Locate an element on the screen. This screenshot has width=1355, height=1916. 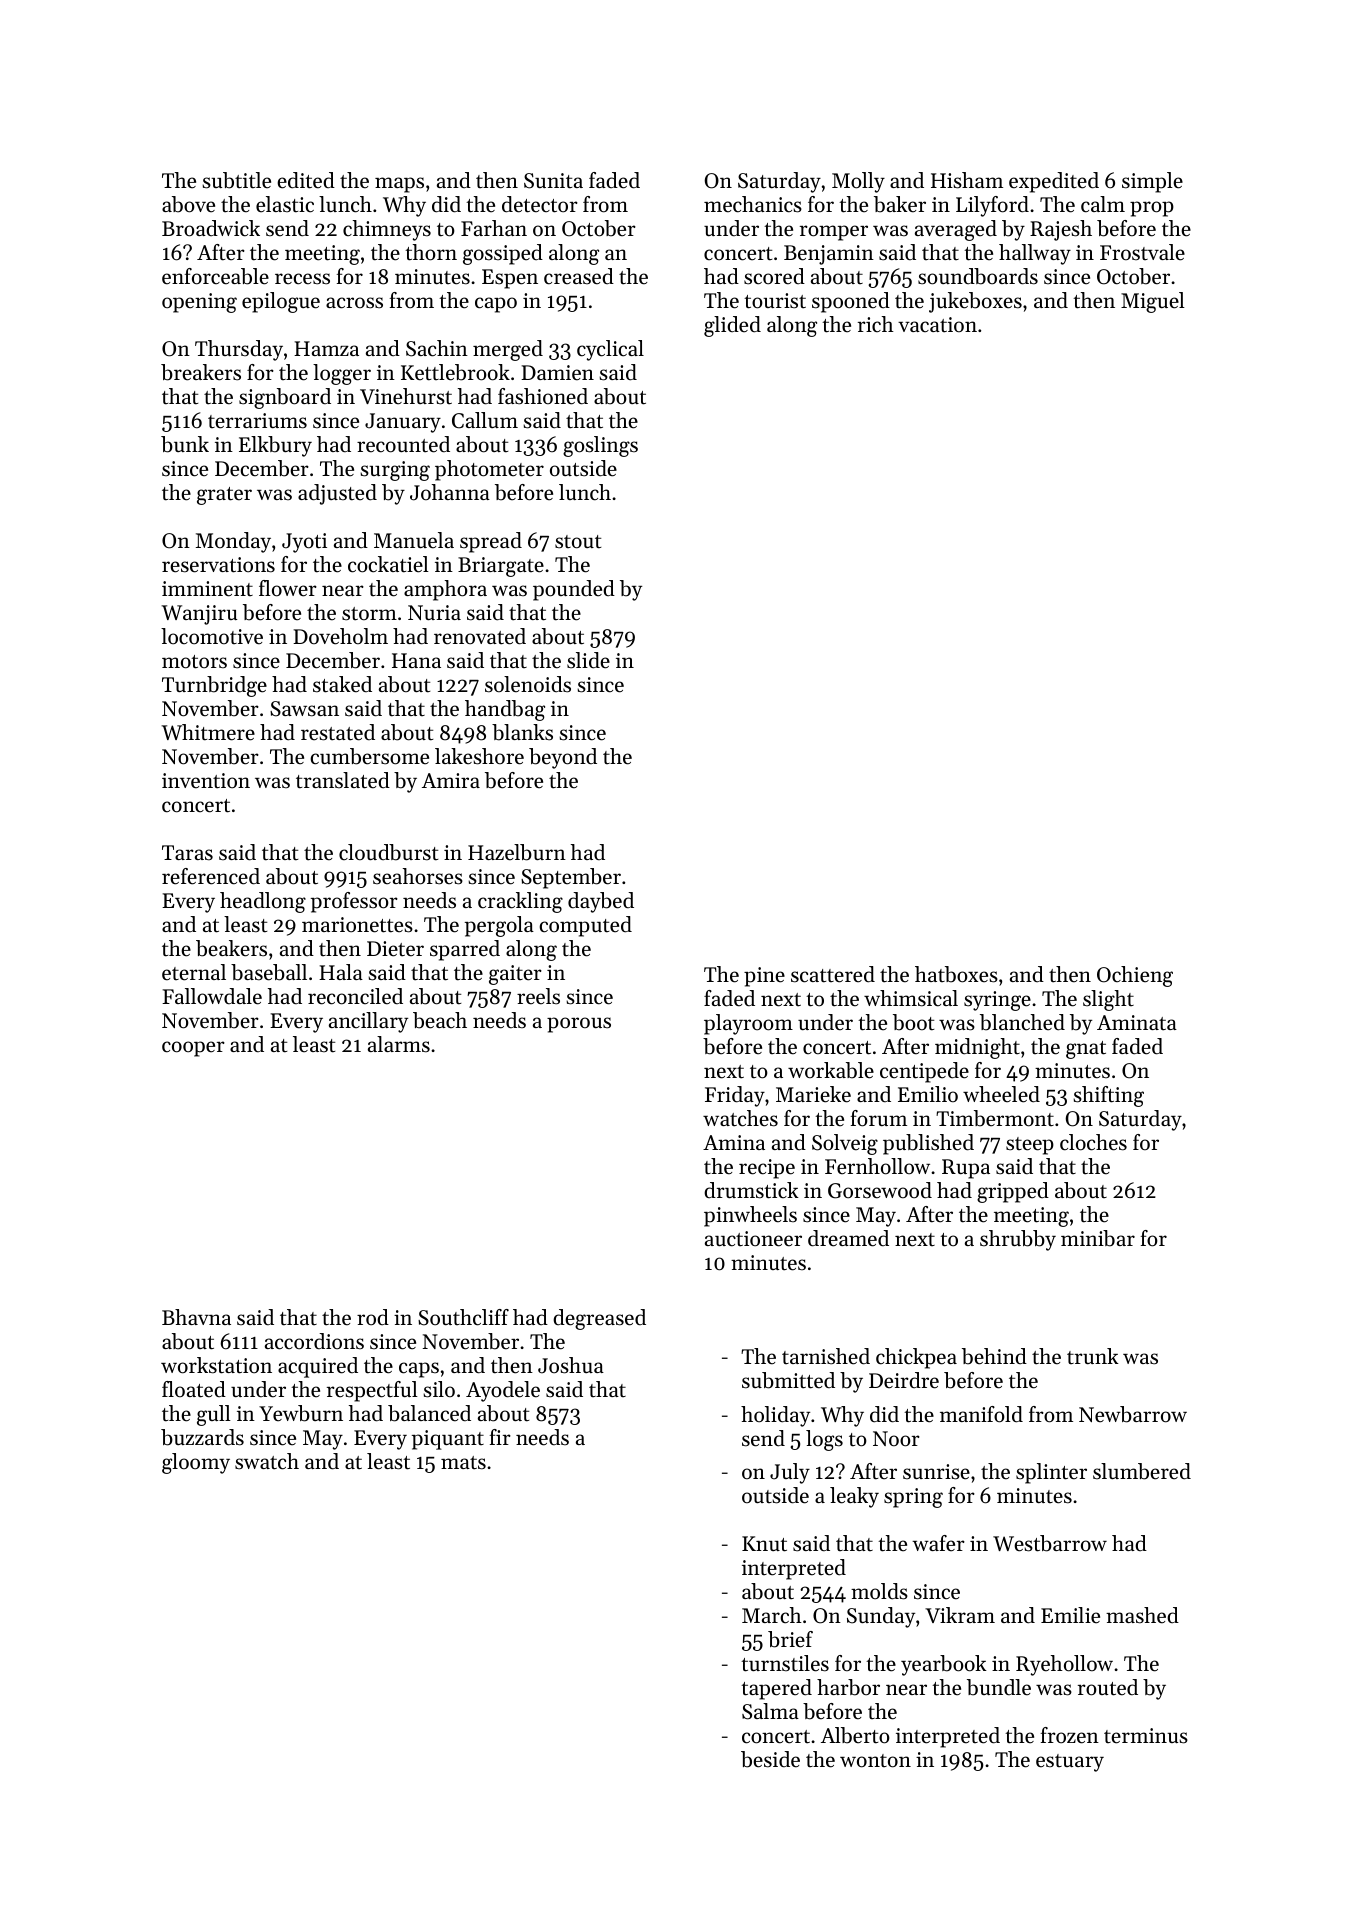
porous is located at coordinates (579, 1025).
